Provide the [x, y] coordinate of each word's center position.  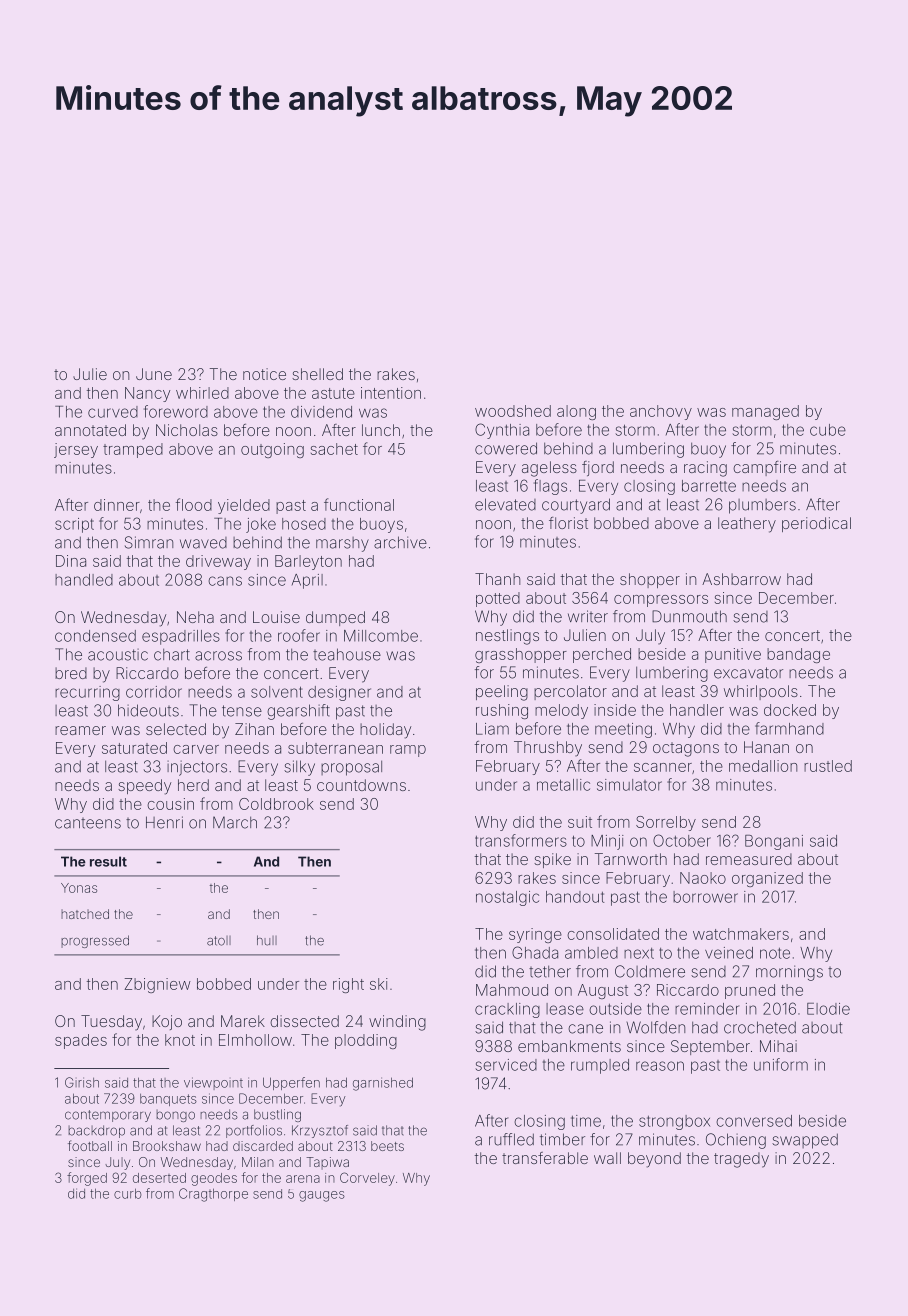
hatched [85, 914]
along [576, 412]
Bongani [774, 842]
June [154, 374]
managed [765, 412]
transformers [521, 840]
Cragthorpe [213, 1195]
